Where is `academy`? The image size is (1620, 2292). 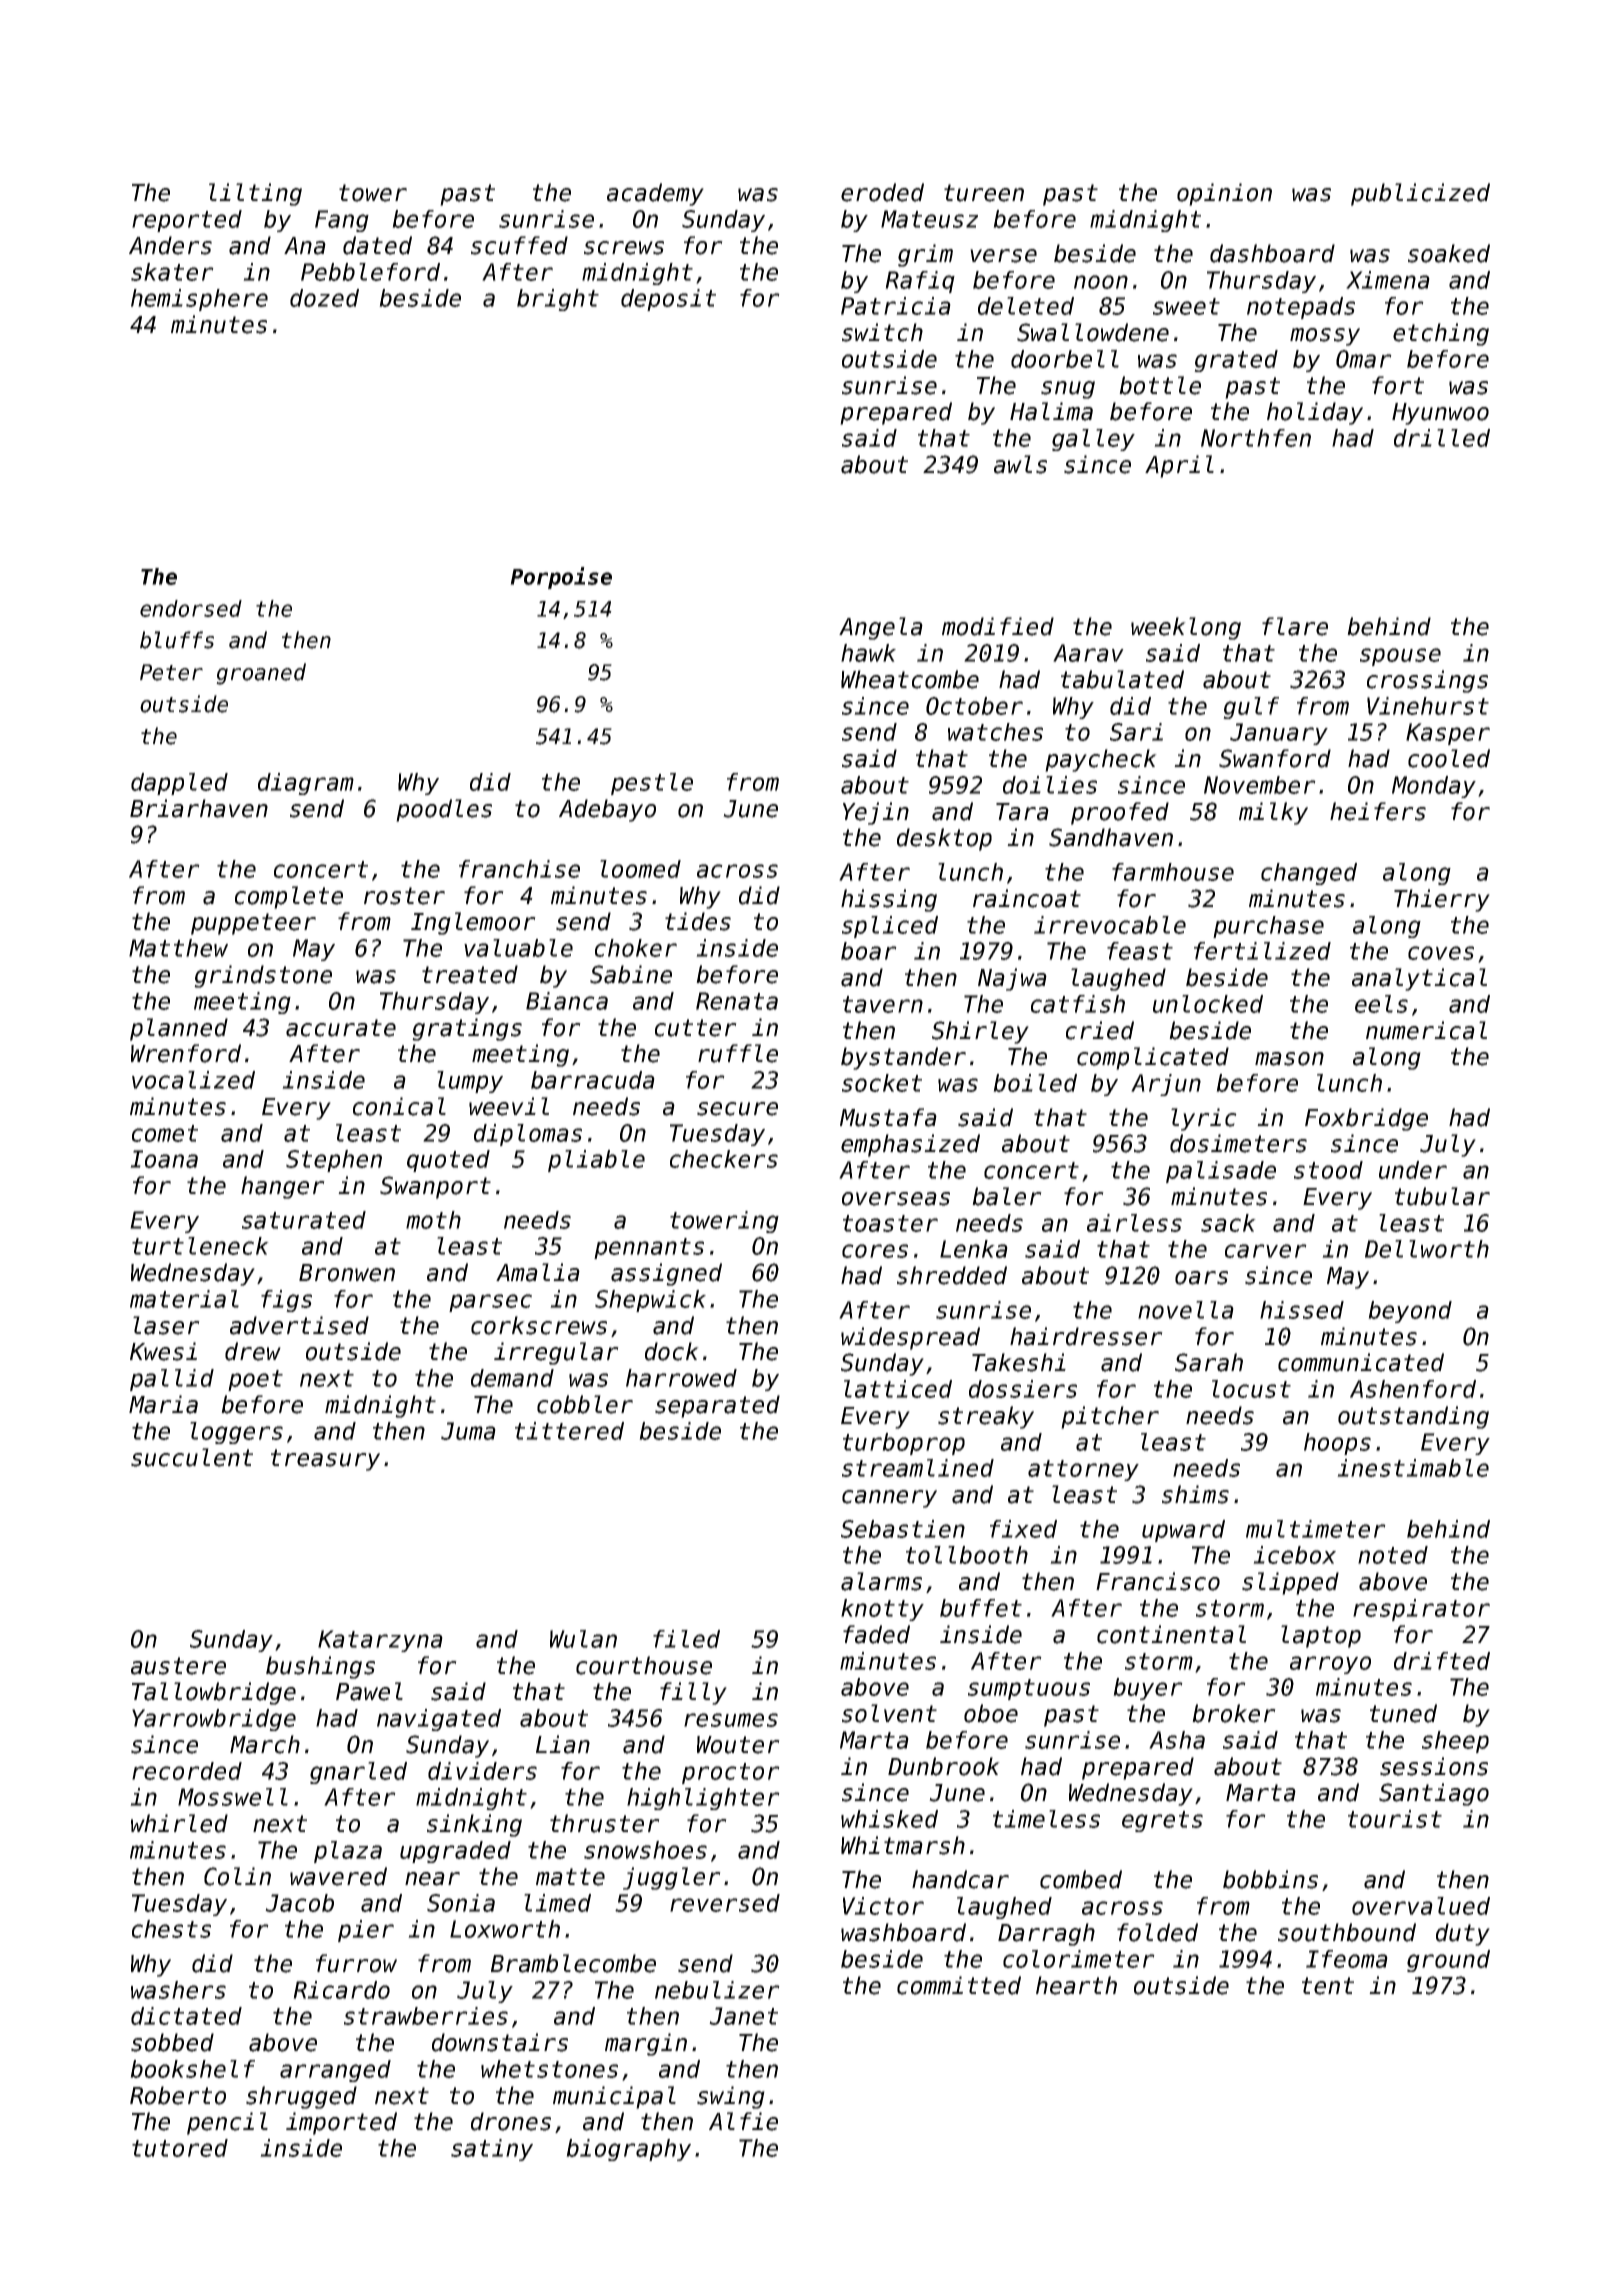
academy is located at coordinates (655, 194).
